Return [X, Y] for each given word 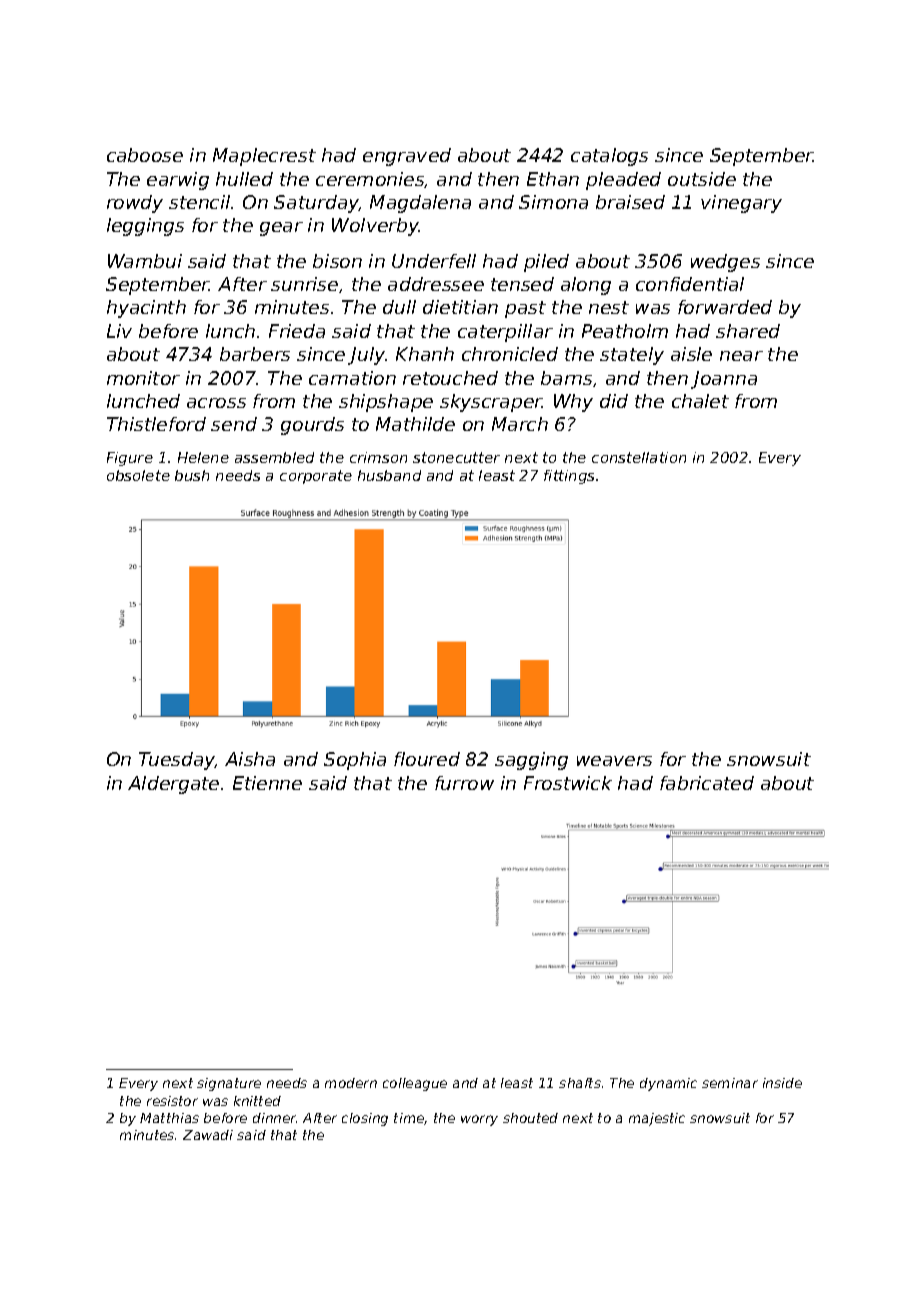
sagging [531, 761]
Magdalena [420, 204]
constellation [639, 457]
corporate [316, 477]
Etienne [267, 783]
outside [702, 179]
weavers [614, 761]
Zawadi [208, 1135]
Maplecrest [264, 157]
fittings [569, 477]
